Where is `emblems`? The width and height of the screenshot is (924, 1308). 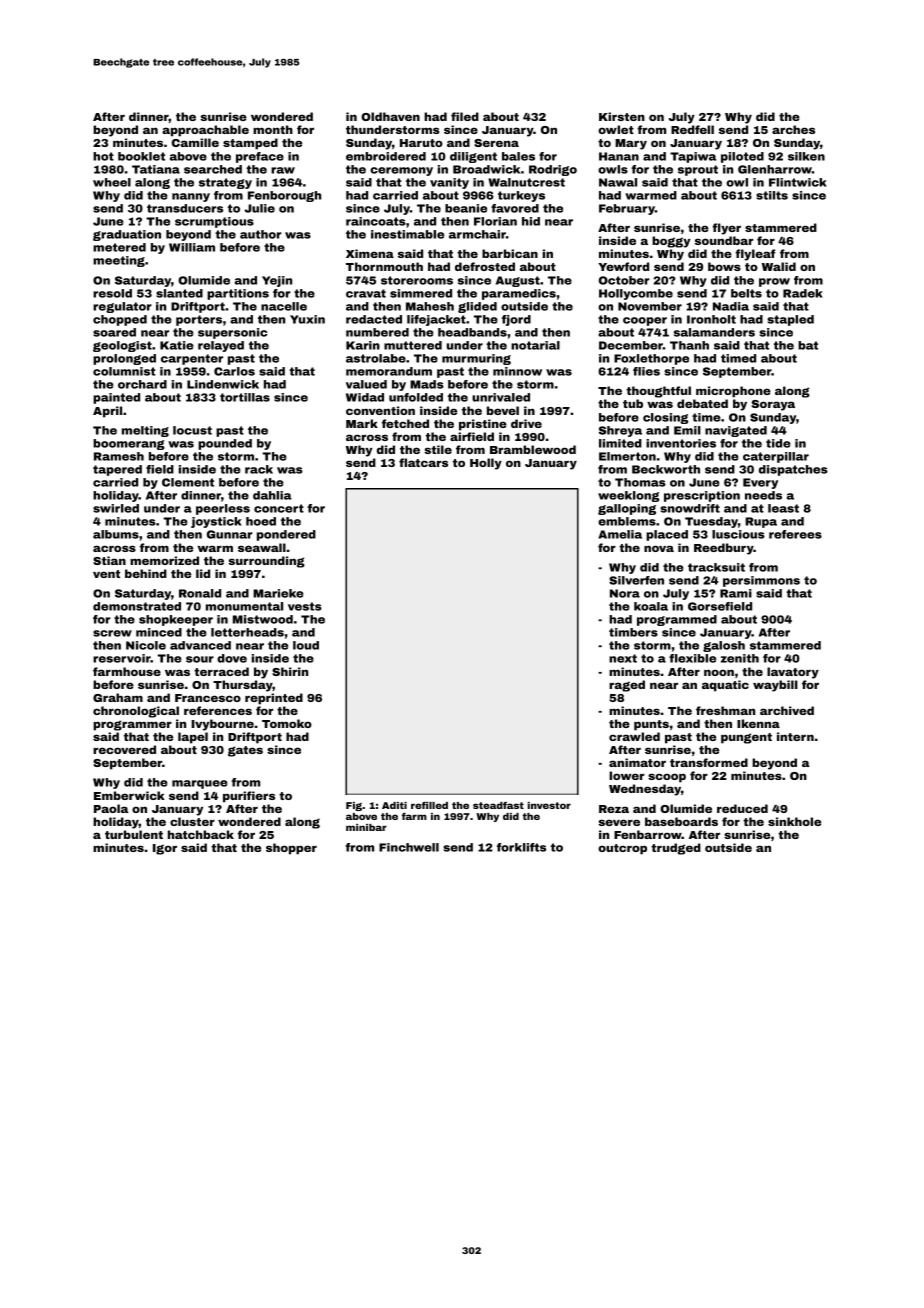
emblems is located at coordinates (627, 521).
